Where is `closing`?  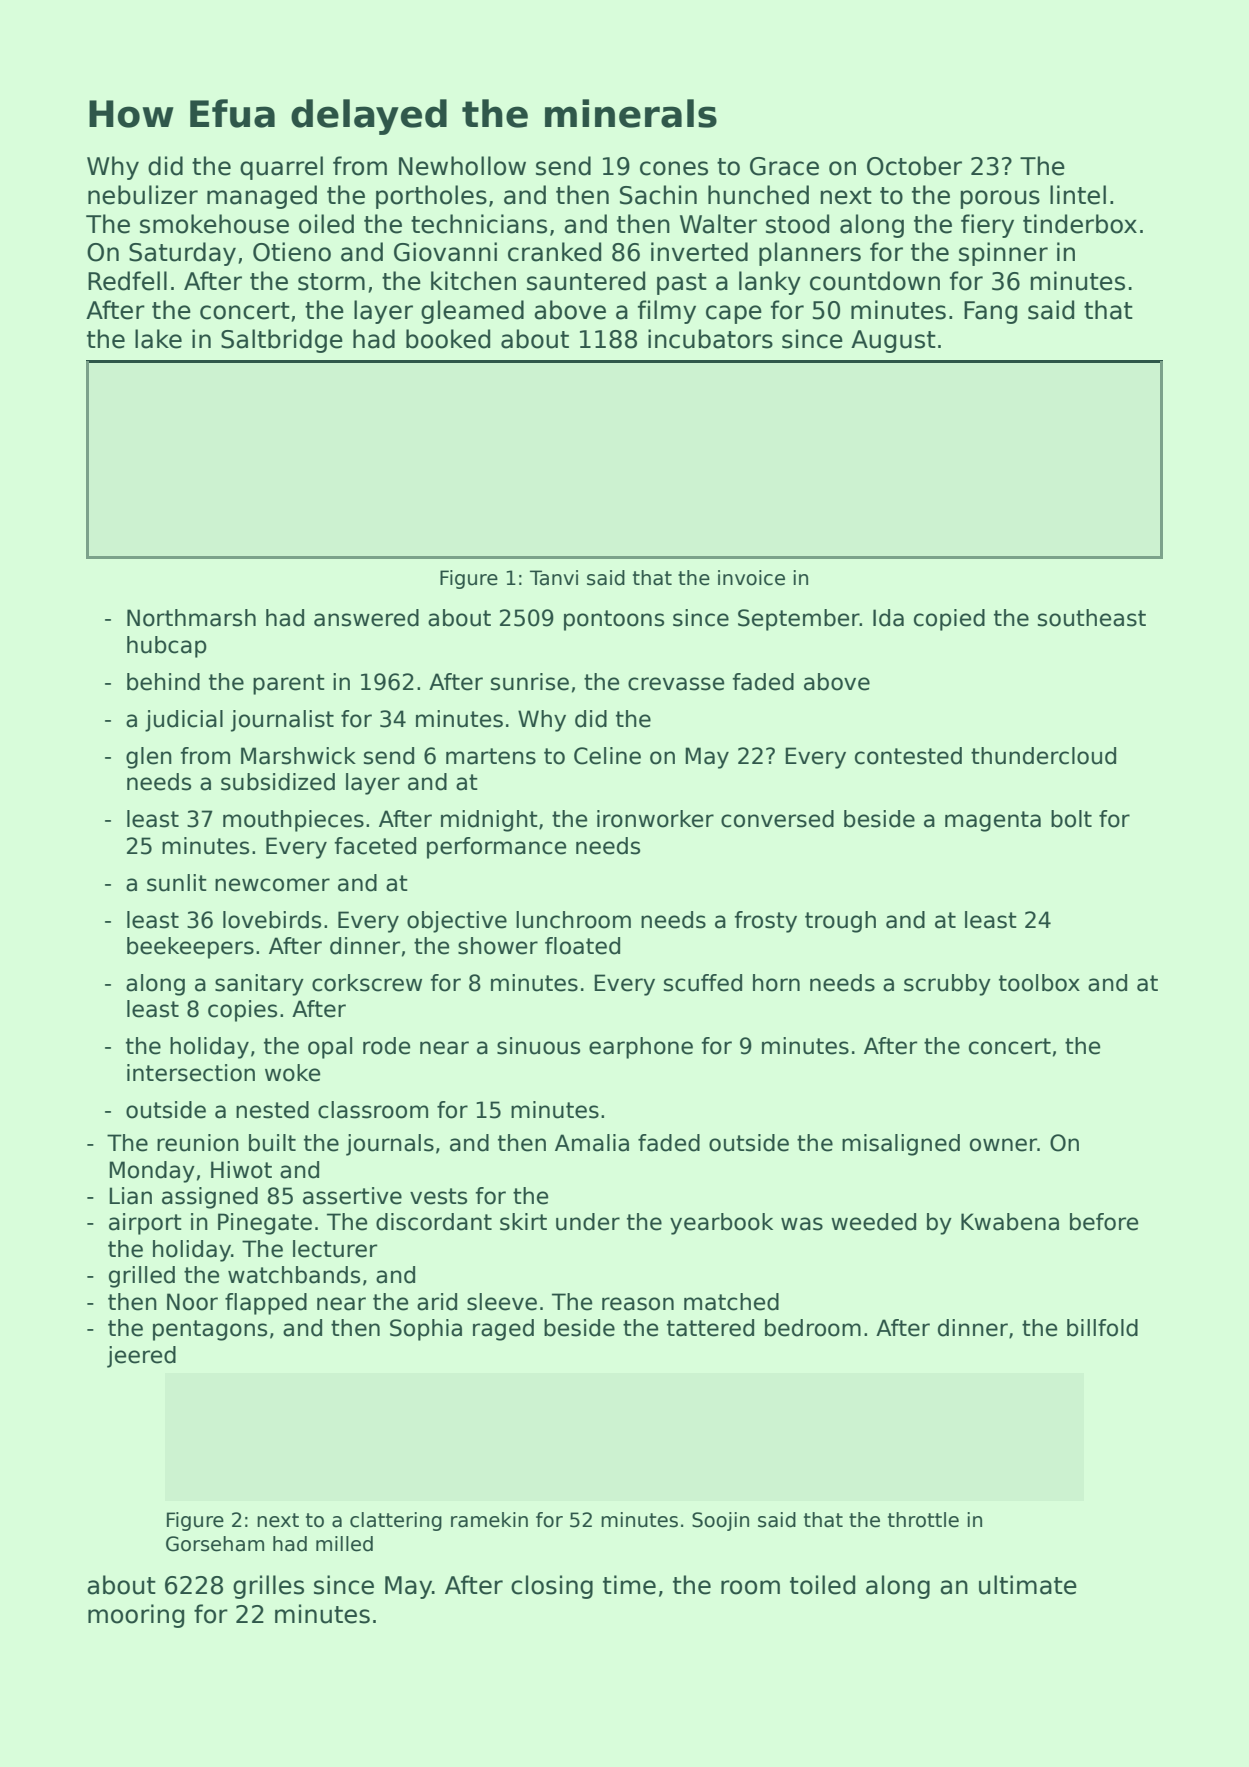 closing is located at coordinates (552, 1587).
